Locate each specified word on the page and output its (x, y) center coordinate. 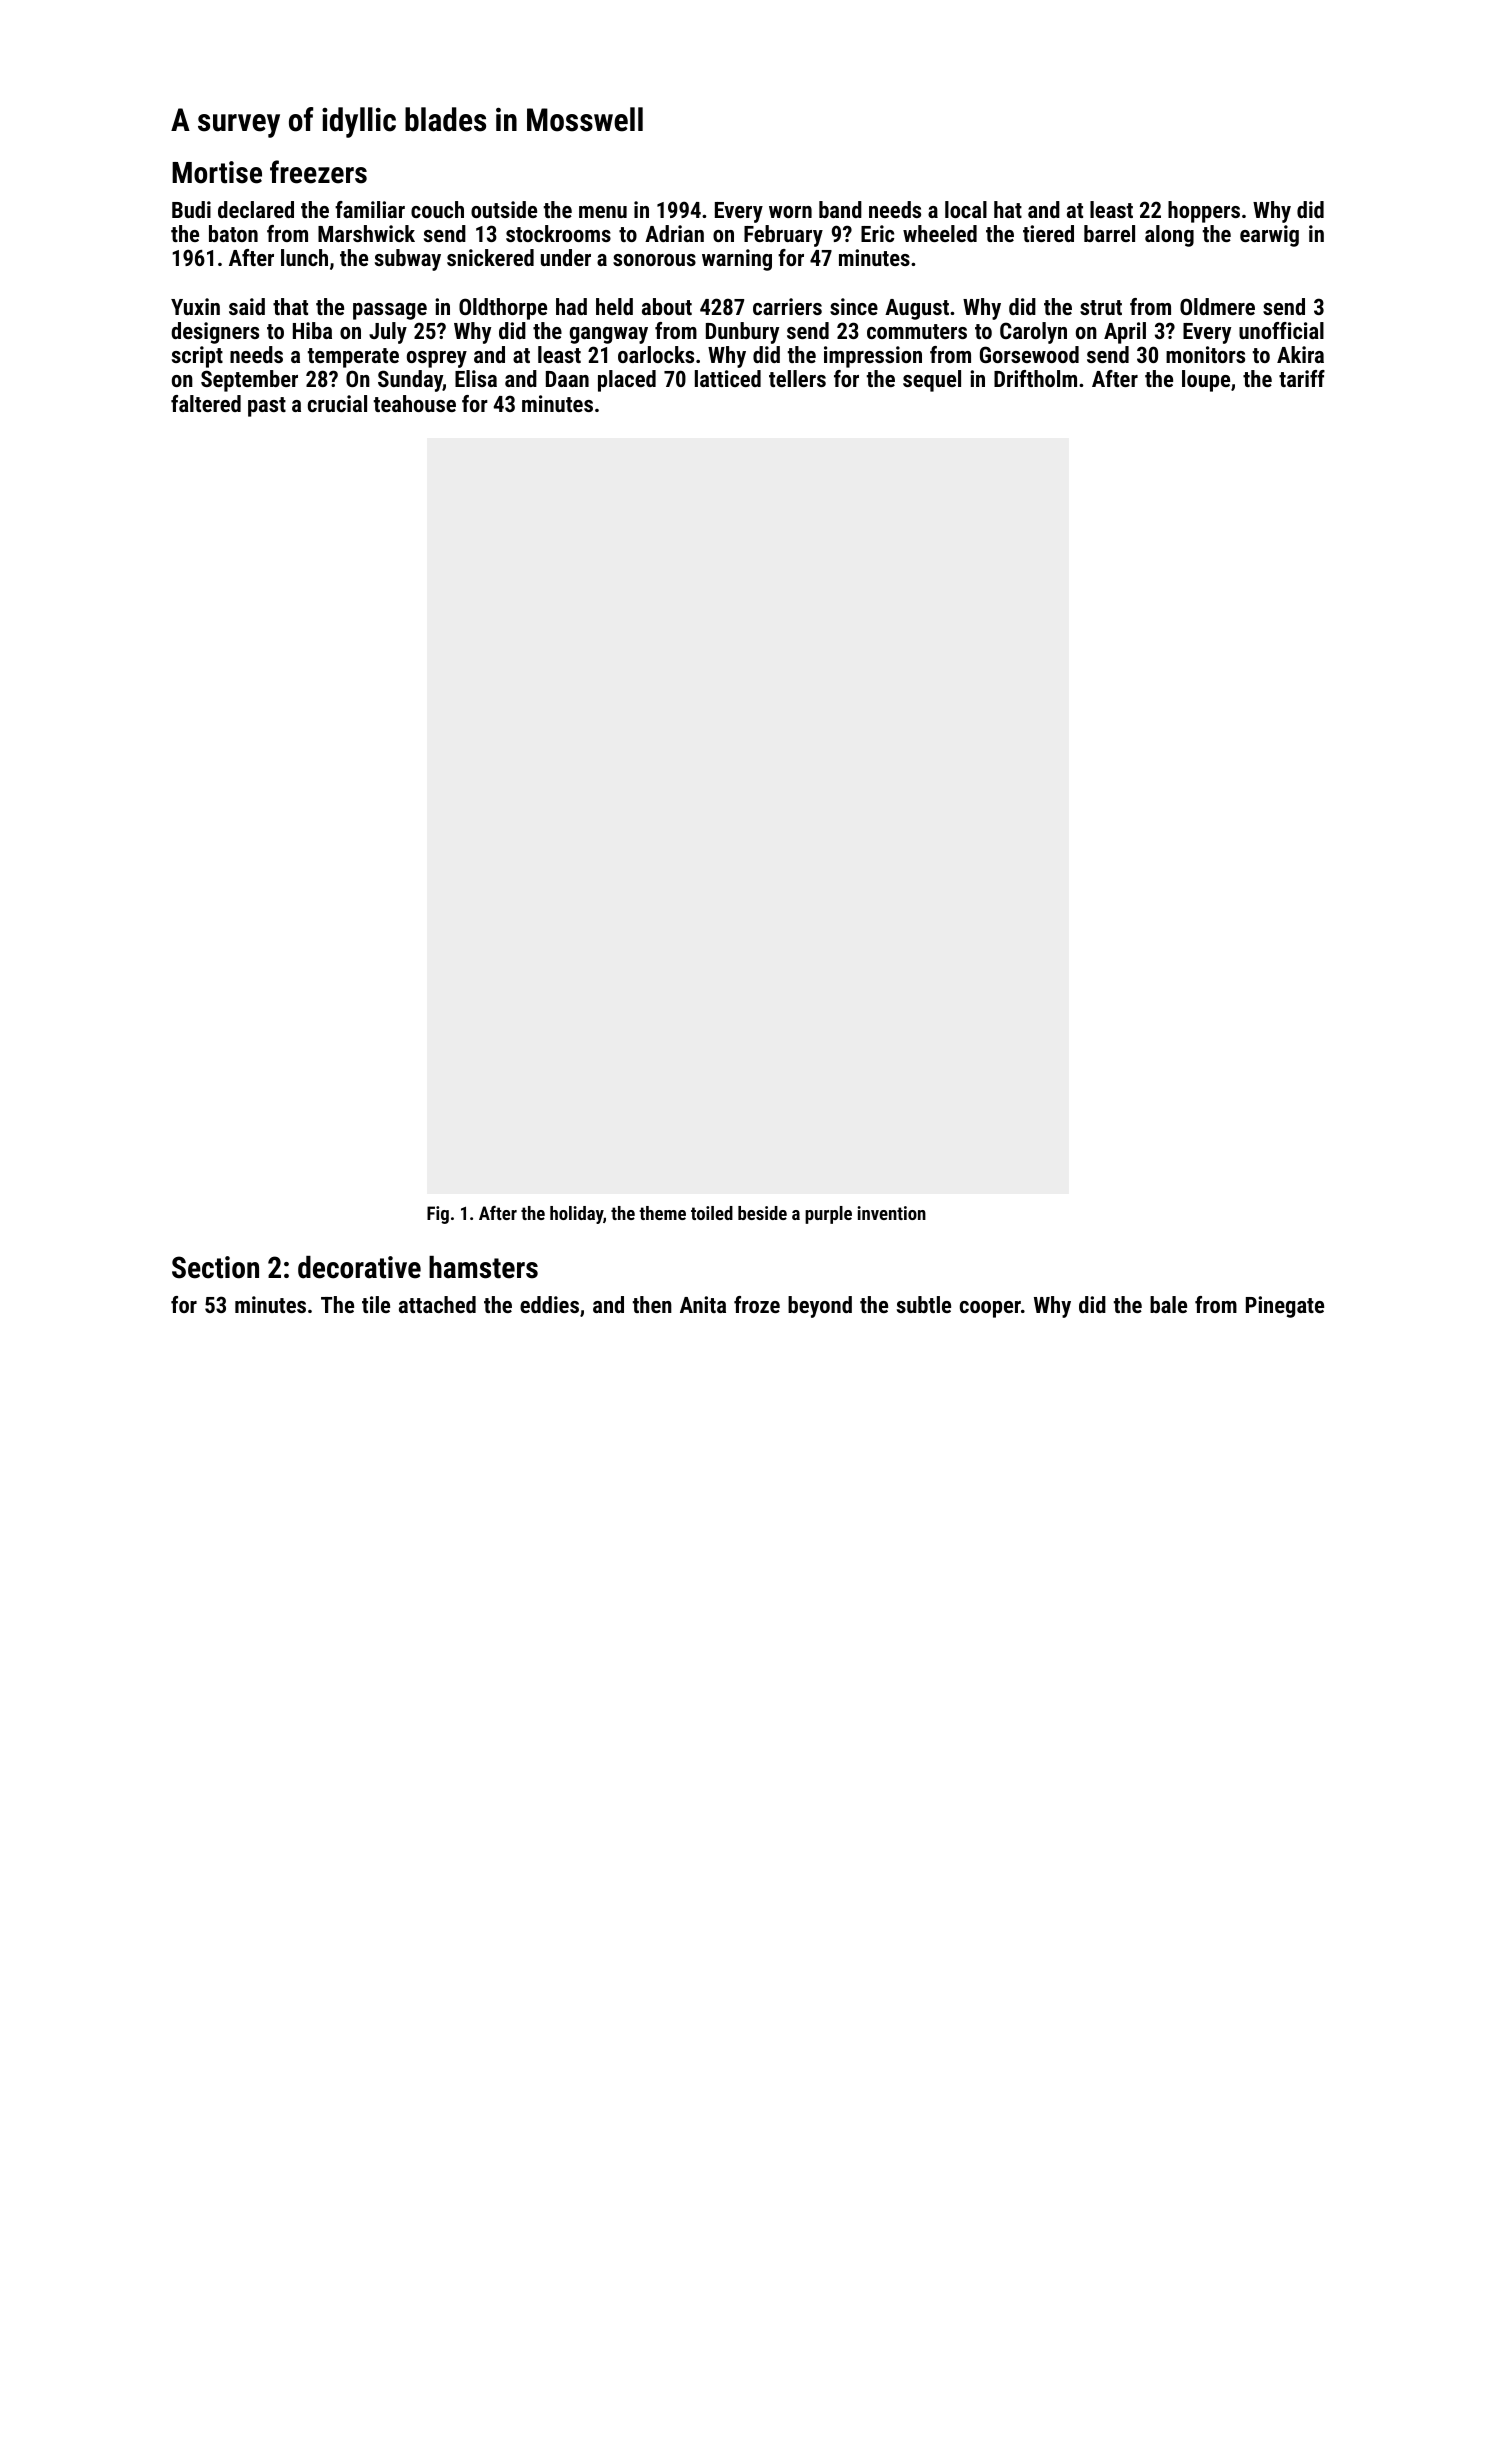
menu (603, 212)
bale (1168, 1304)
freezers (318, 172)
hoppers (1204, 212)
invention (891, 1213)
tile (376, 1304)
